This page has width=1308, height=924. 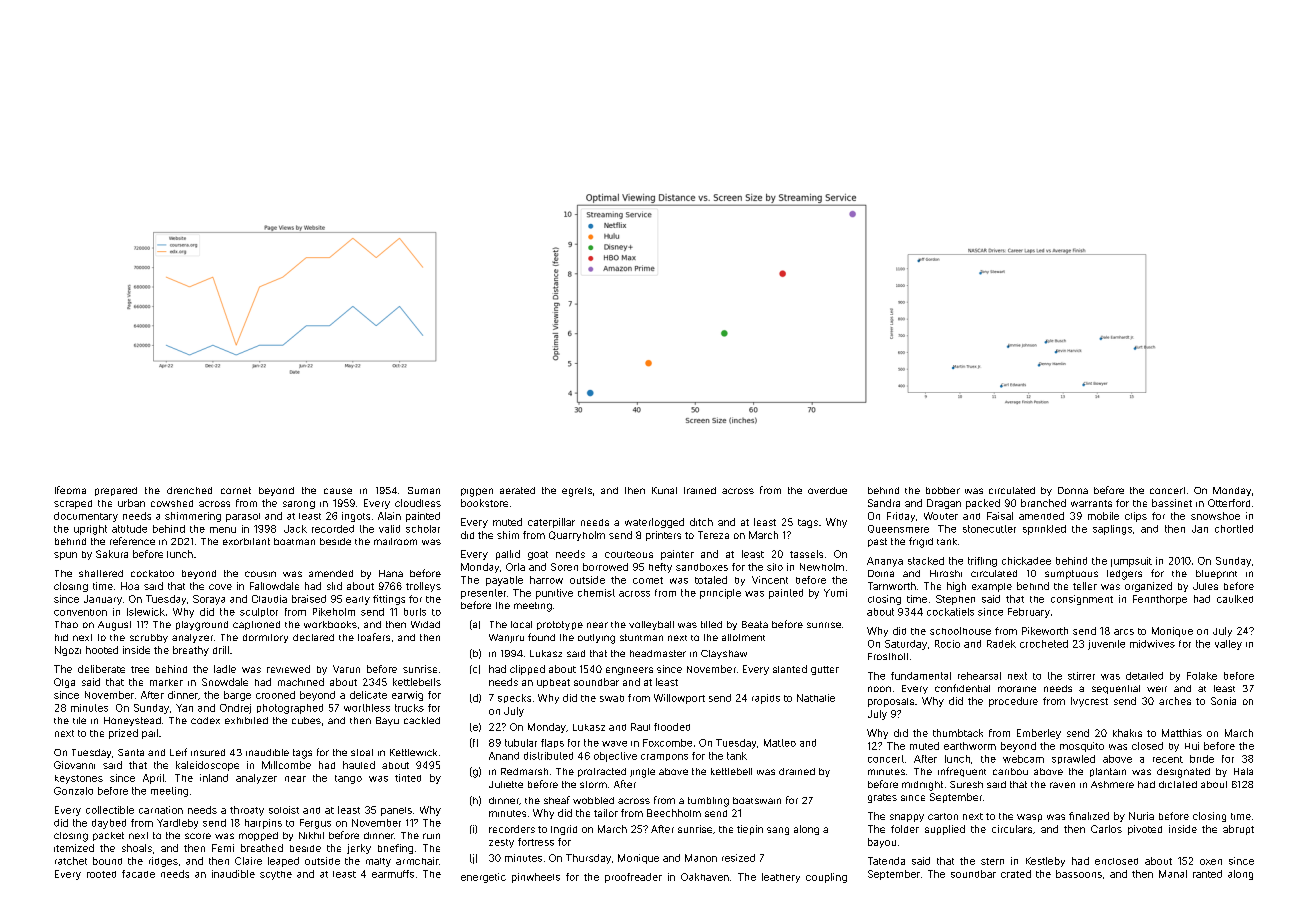 What do you see at coordinates (966, 784) in the page?
I see `Suresh` at bounding box center [966, 784].
